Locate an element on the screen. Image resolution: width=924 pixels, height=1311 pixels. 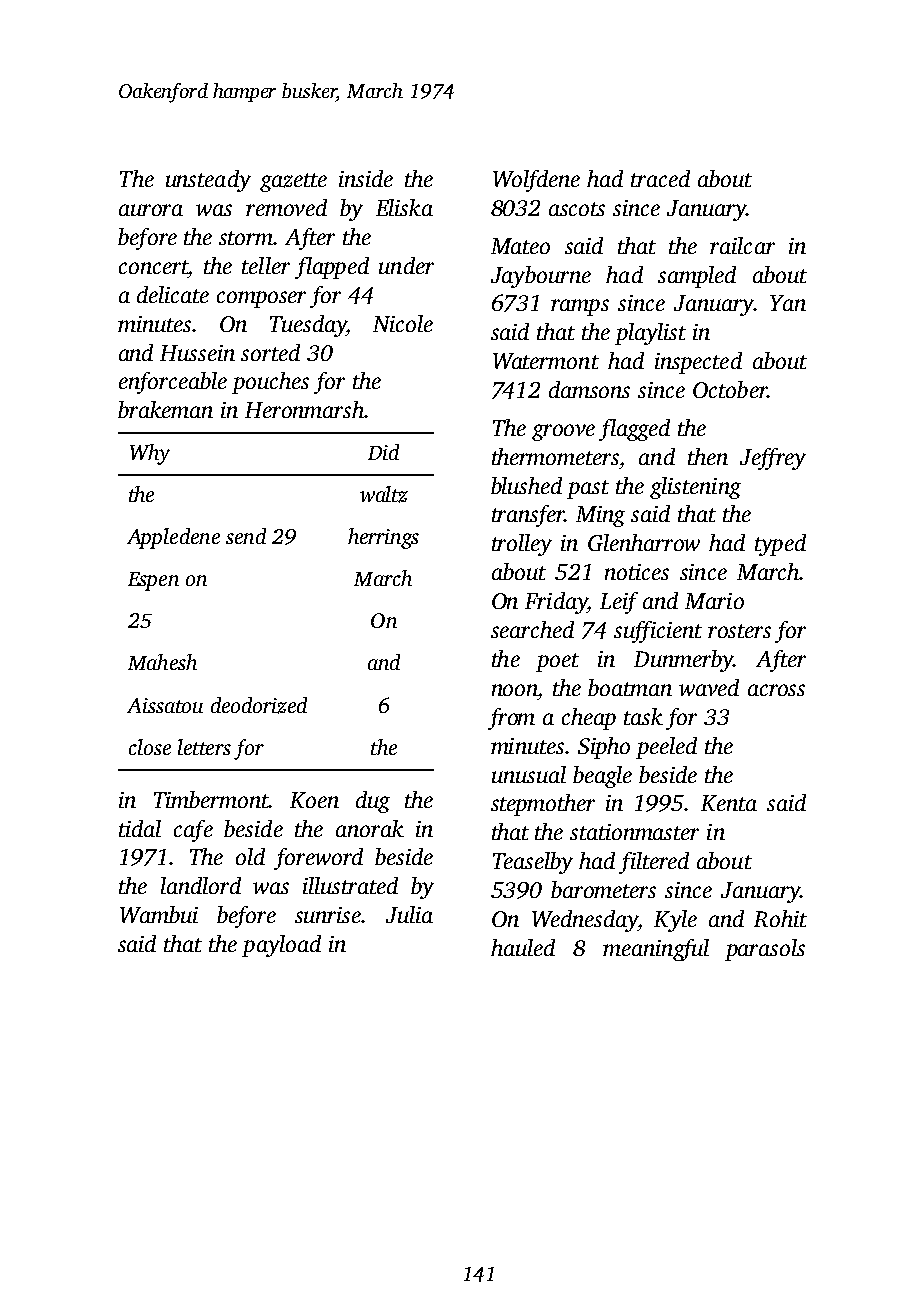
Heronmarsh is located at coordinates (304, 409).
